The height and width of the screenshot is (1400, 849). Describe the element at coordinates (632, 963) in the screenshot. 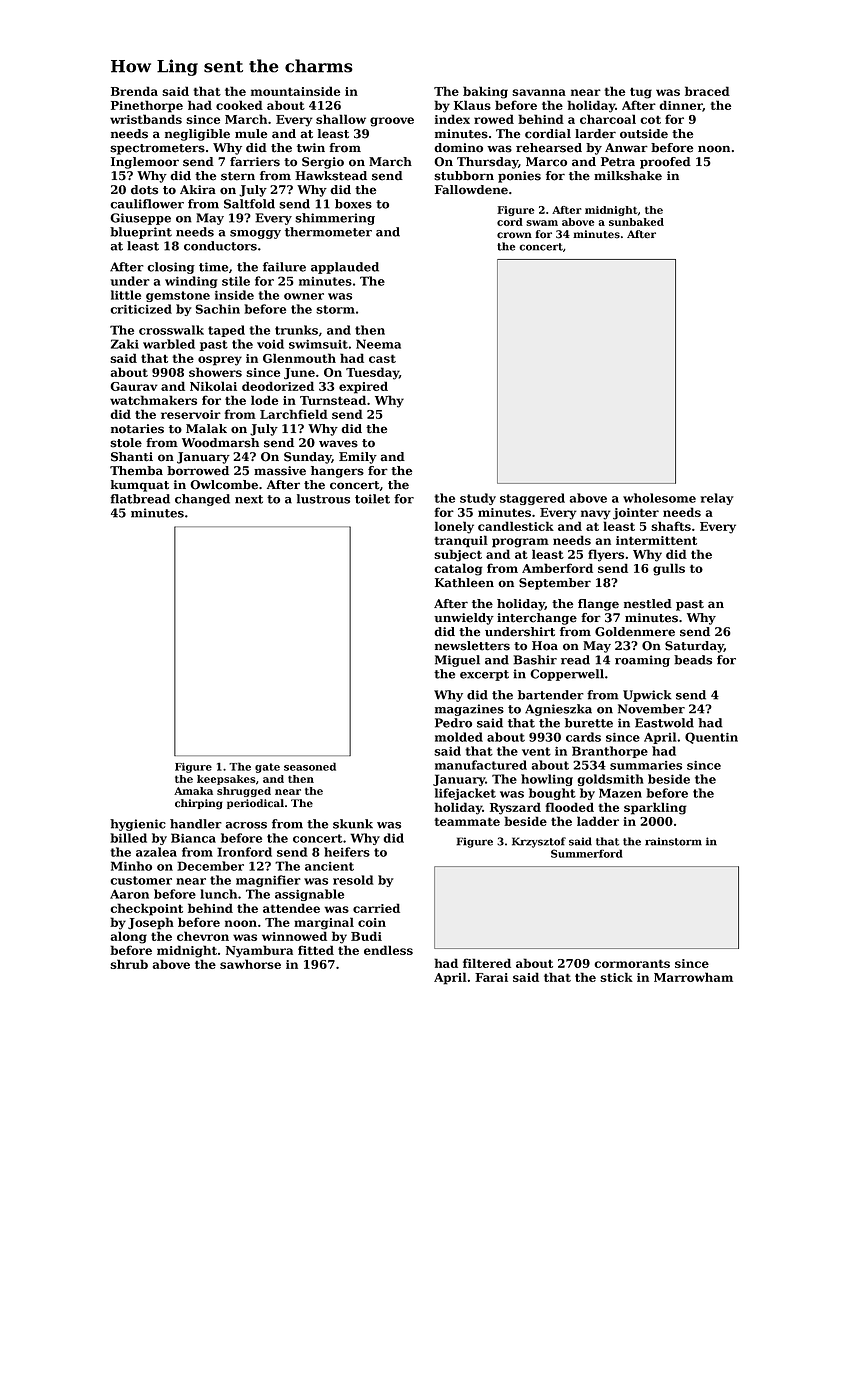

I see `cormorants` at that location.
